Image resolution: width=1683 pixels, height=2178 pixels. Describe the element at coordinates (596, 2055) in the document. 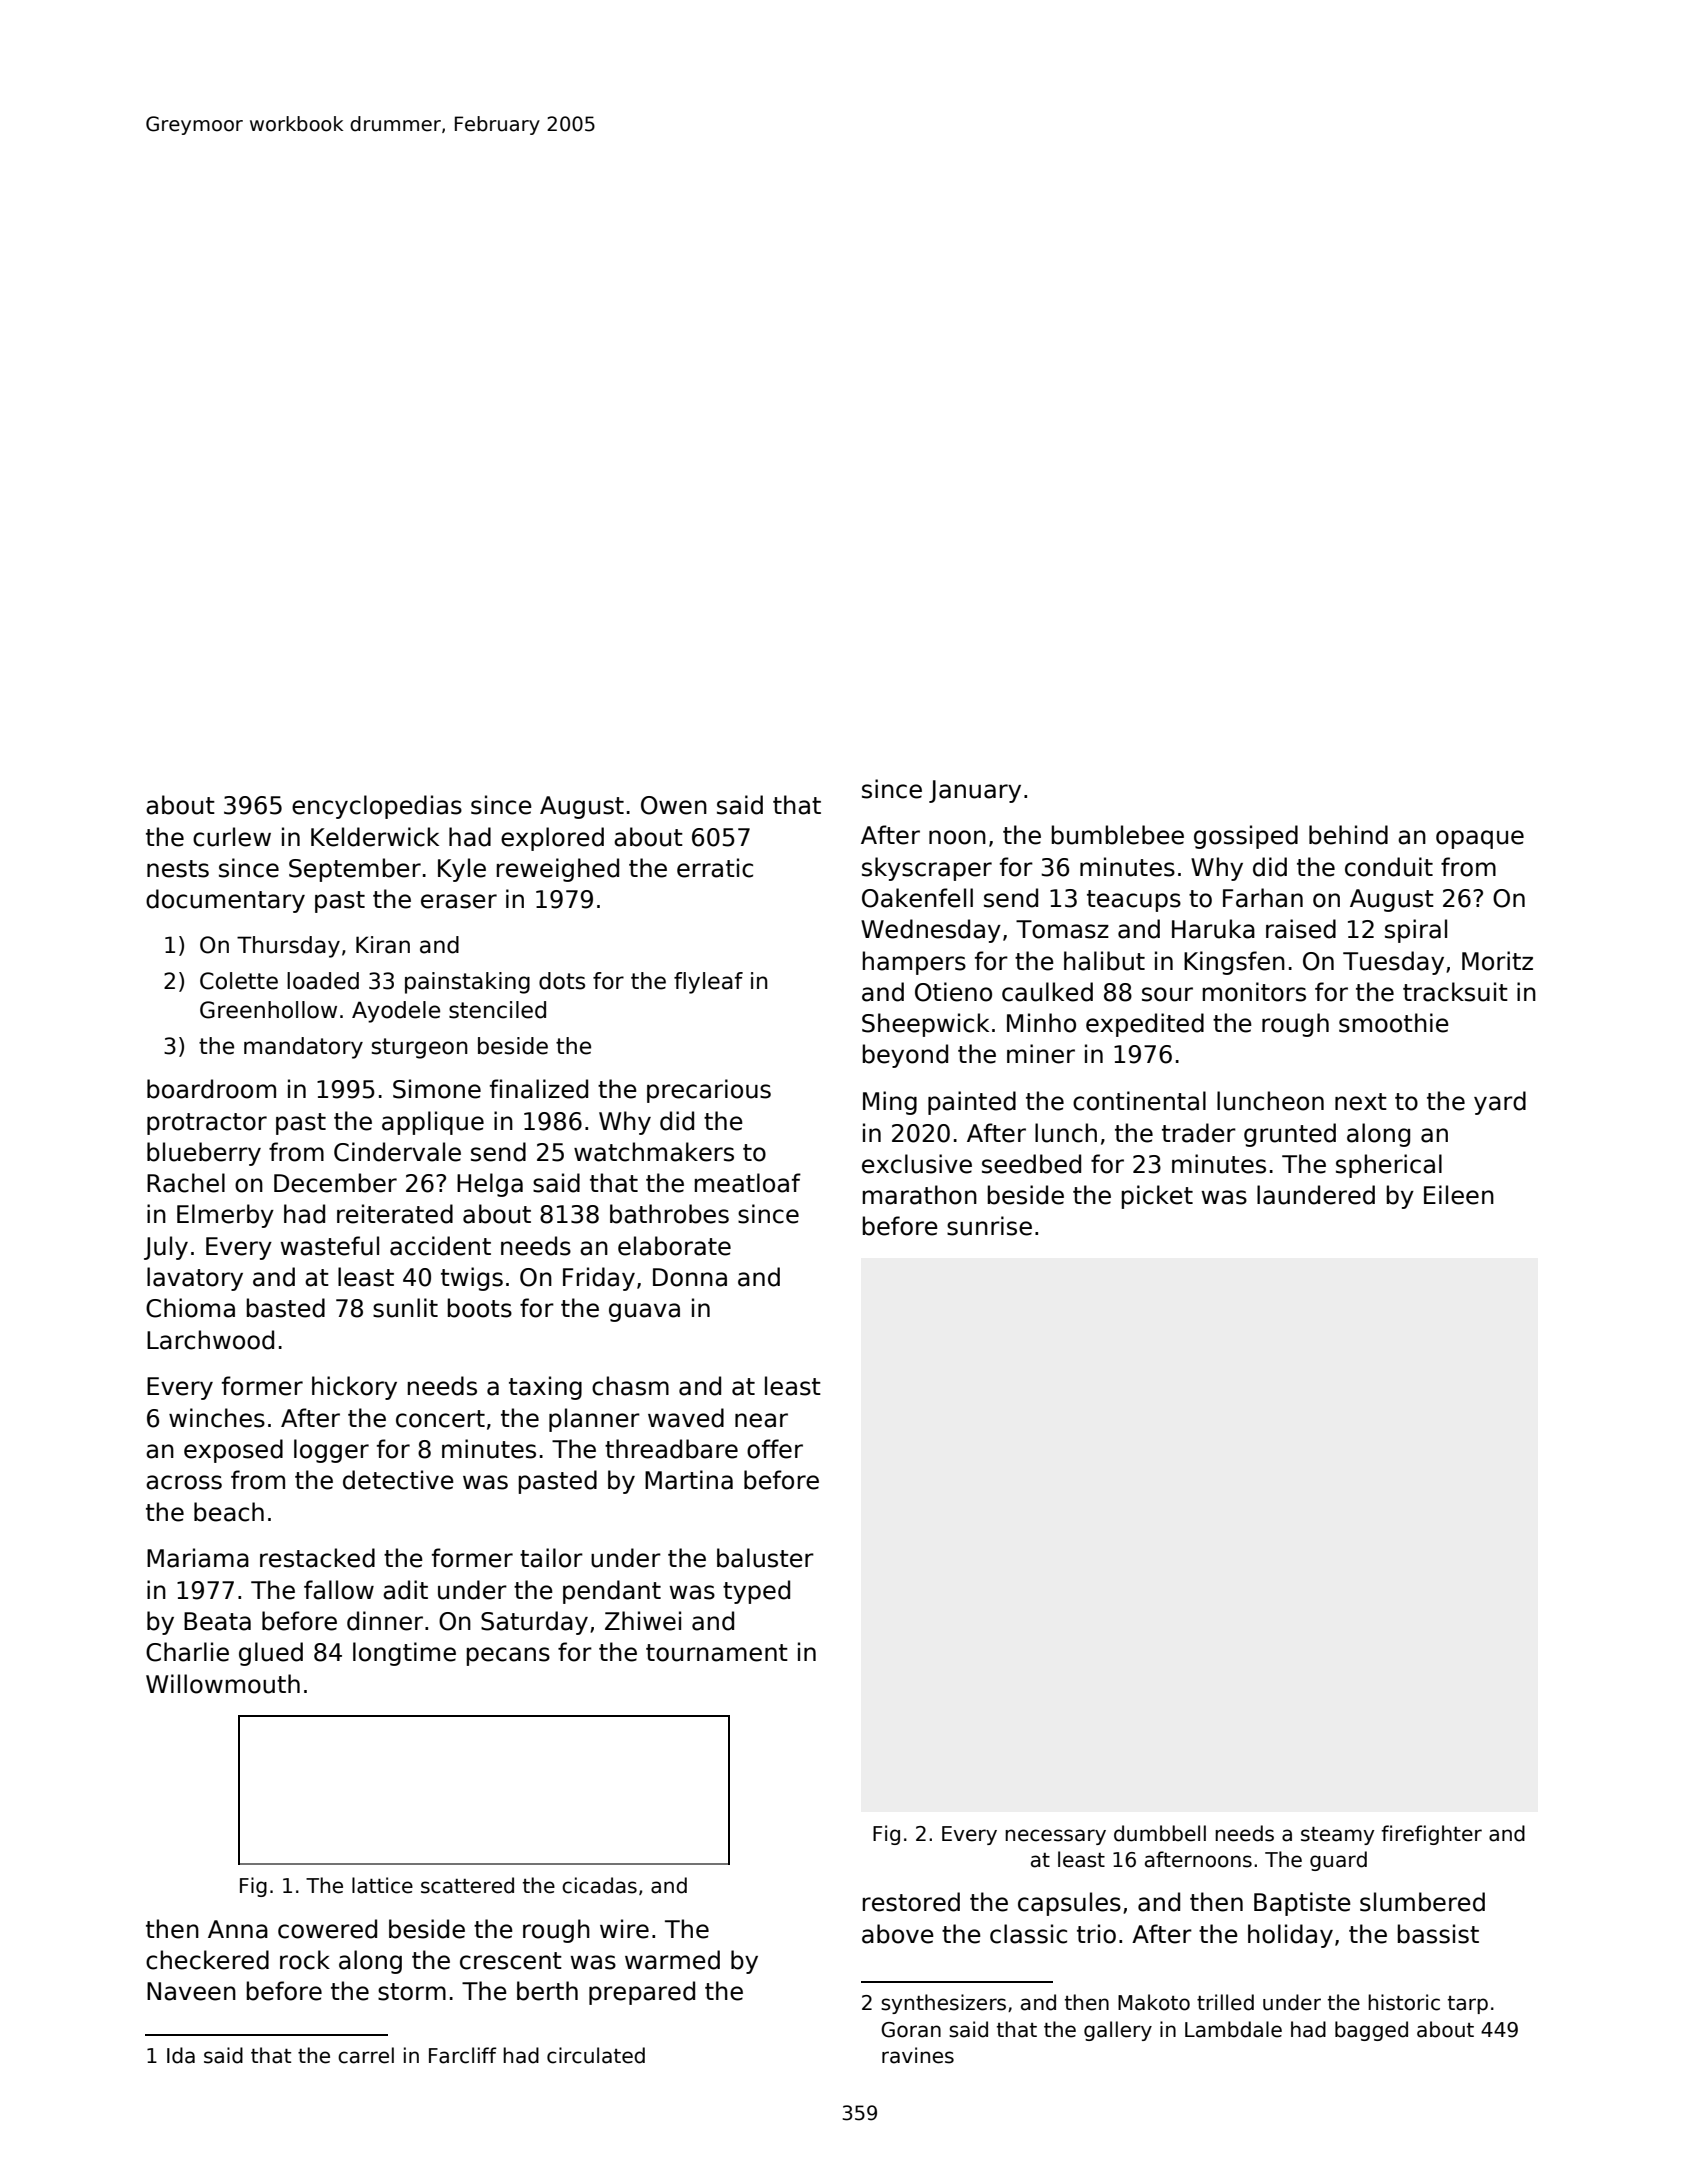

I see `circulated` at that location.
